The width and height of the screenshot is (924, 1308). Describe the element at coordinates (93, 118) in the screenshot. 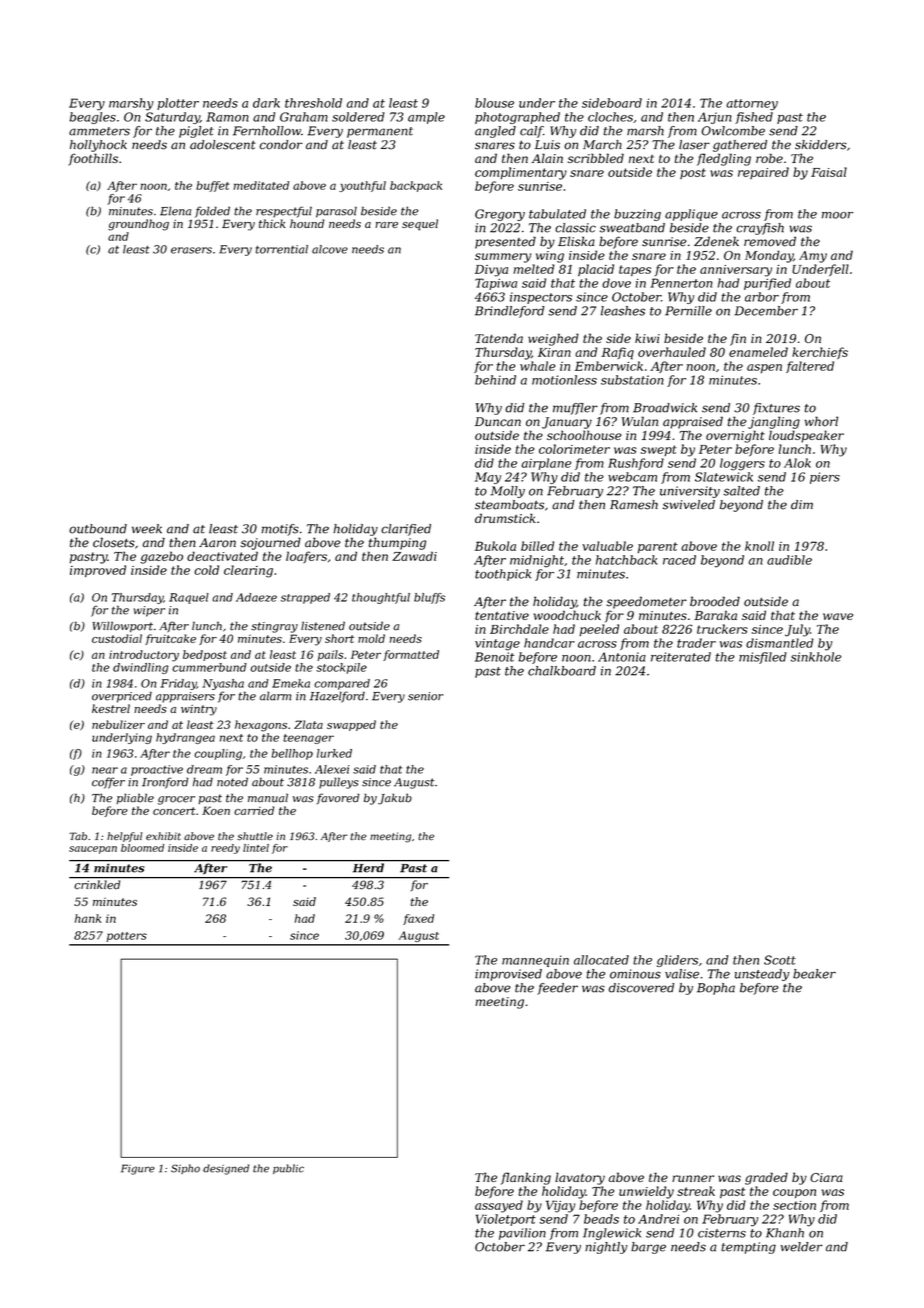

I see `beagles` at that location.
